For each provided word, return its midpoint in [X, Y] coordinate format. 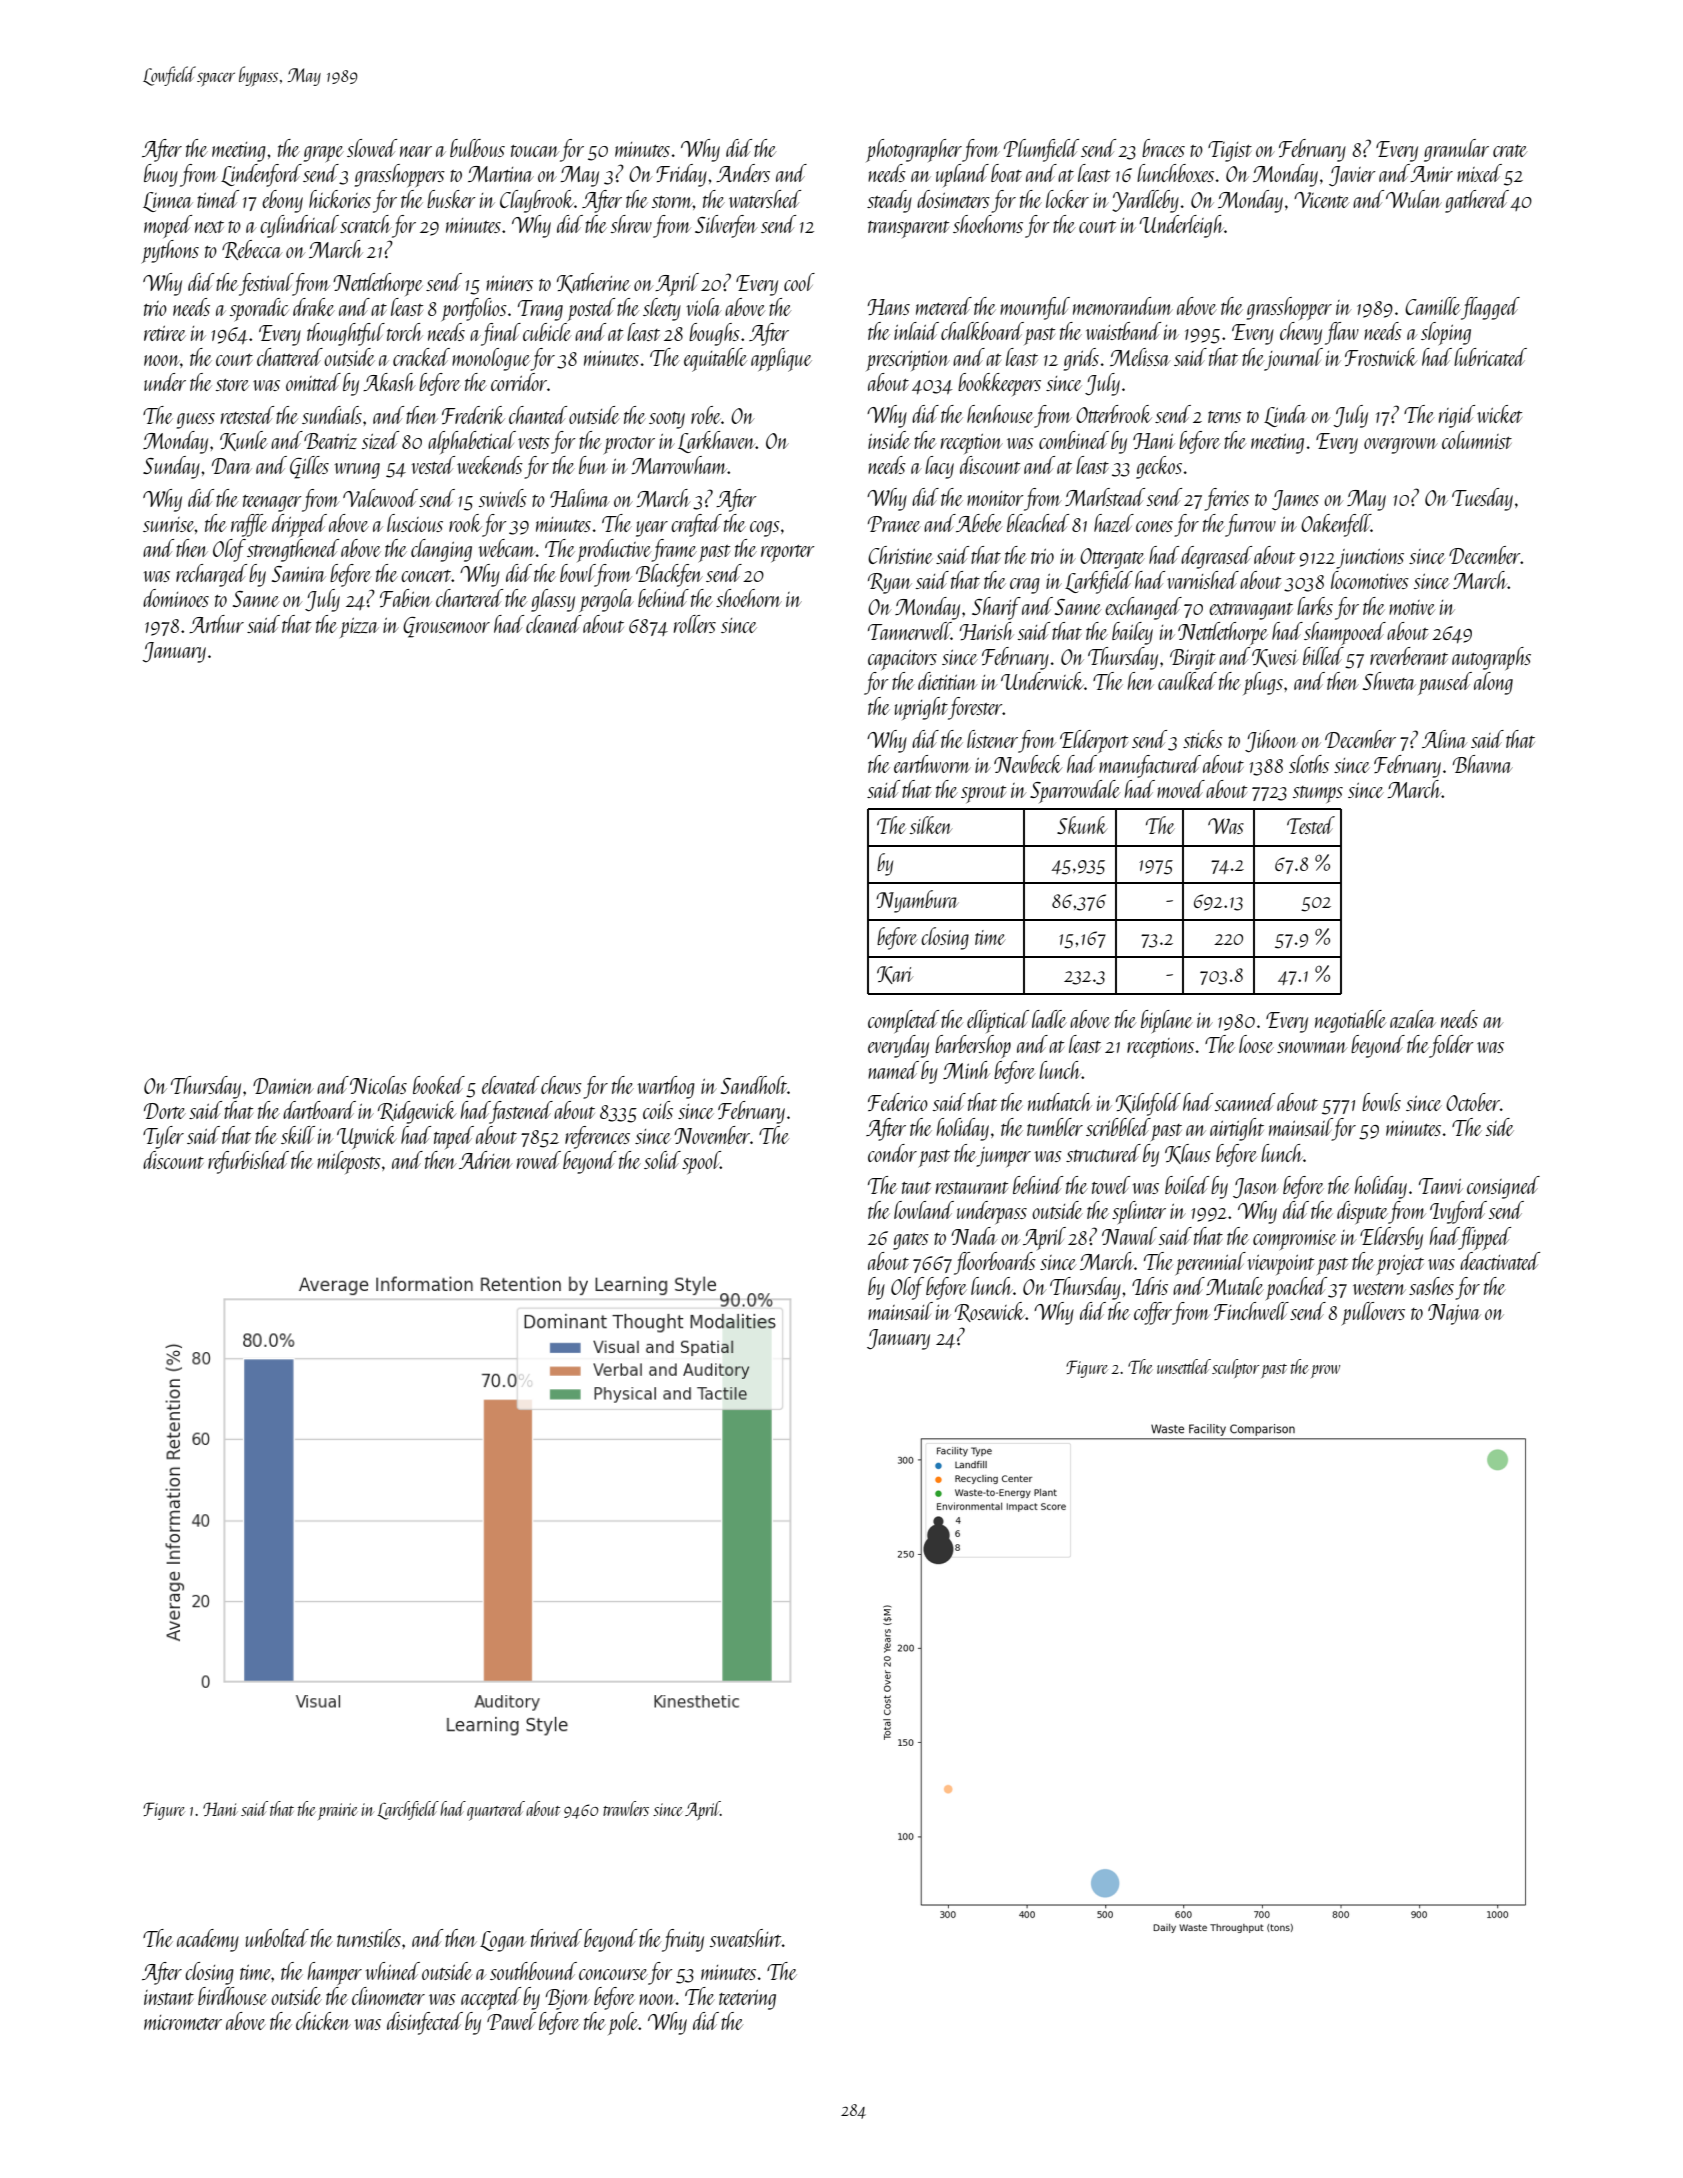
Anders [743, 173]
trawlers [626, 1808]
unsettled [1184, 1366]
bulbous [477, 148]
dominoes [176, 598]
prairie [337, 1811]
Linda [1285, 416]
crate [1510, 151]
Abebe [979, 523]
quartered [496, 1811]
